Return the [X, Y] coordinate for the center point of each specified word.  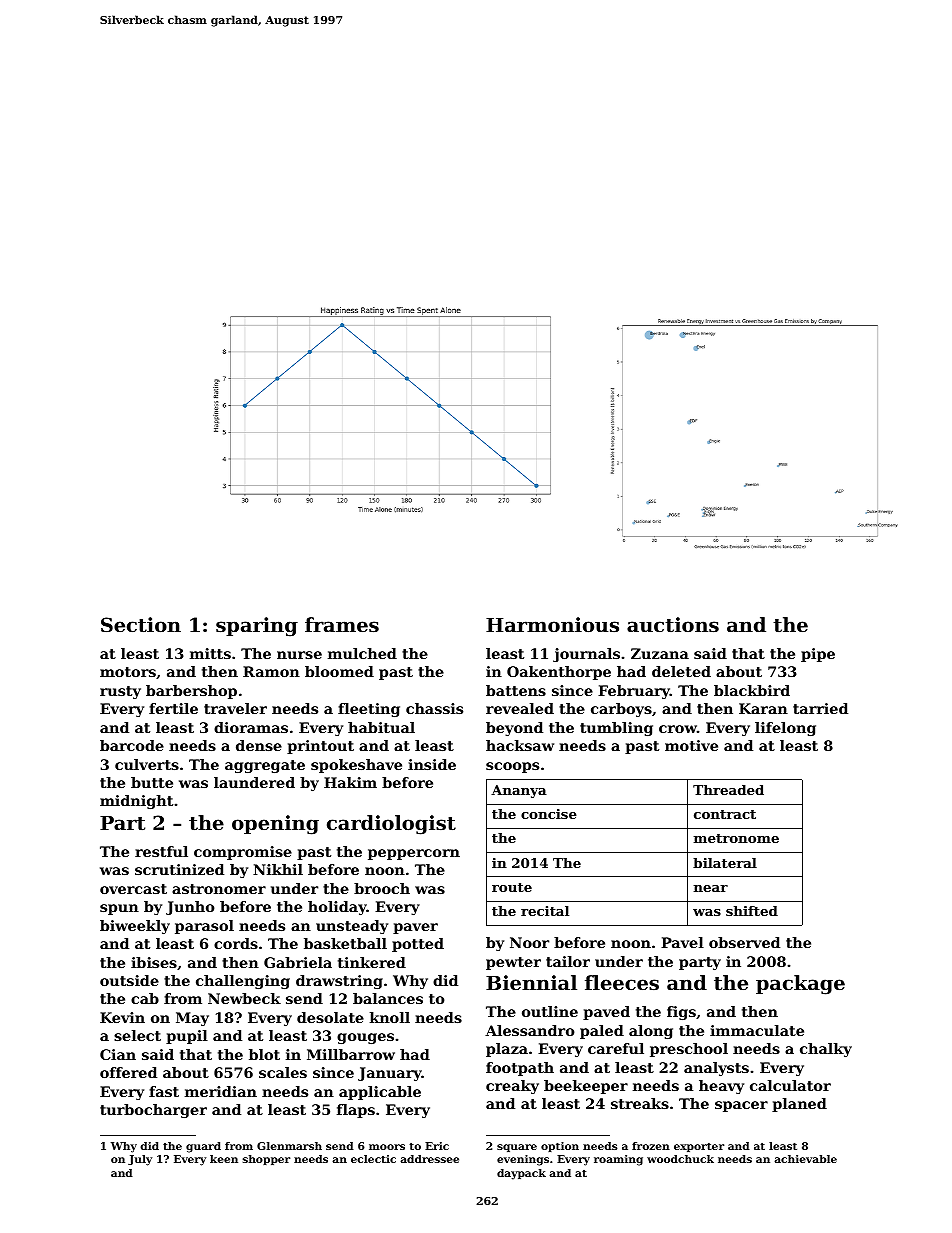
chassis [434, 708]
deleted [681, 671]
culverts [147, 764]
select [137, 1035]
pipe [818, 655]
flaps [356, 1111]
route [512, 887]
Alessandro [530, 1030]
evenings [523, 1160]
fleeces [622, 982]
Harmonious [552, 625]
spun [119, 909]
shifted [752, 911]
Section [141, 625]
